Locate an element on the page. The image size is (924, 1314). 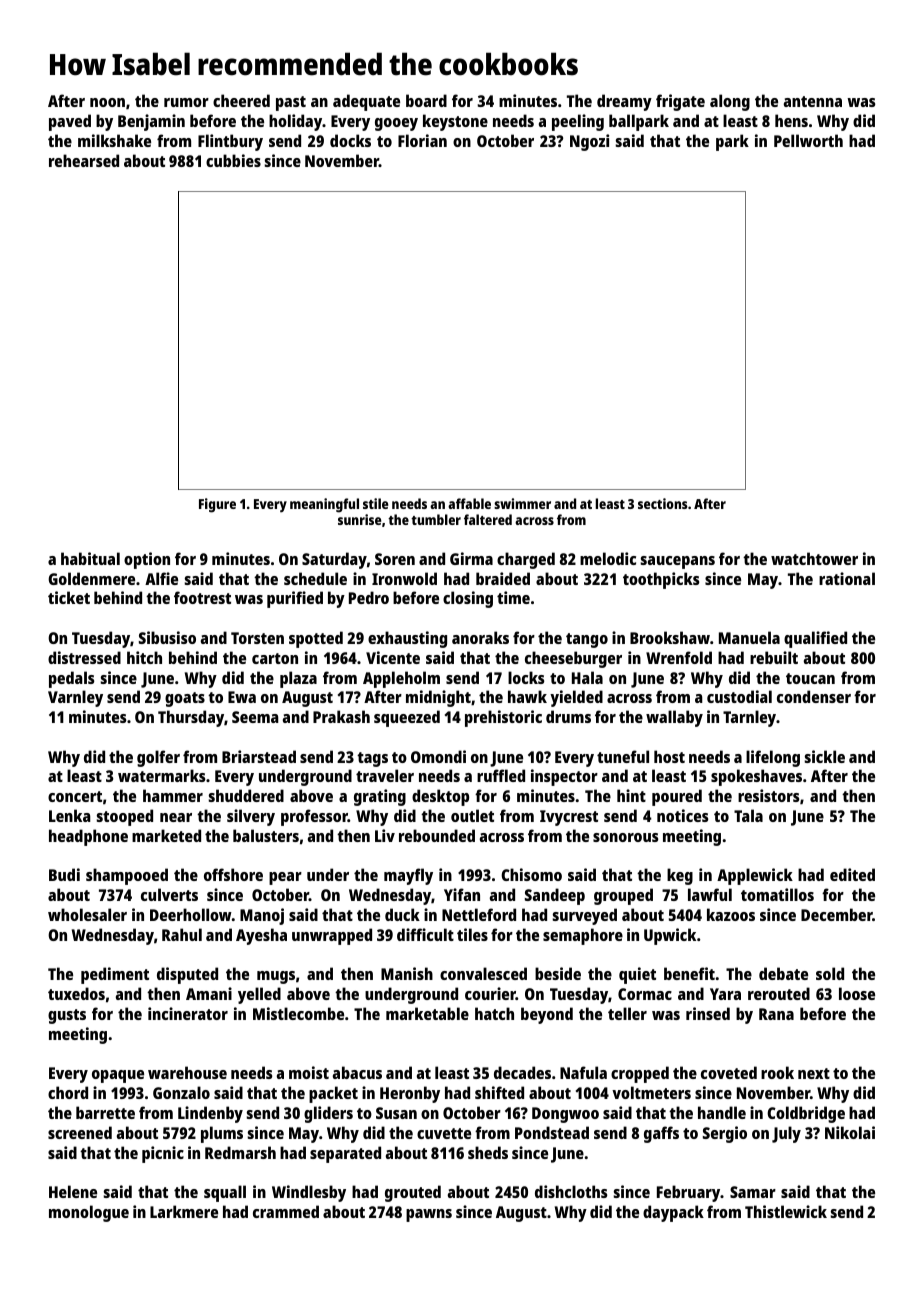
Pellworth is located at coordinates (808, 140).
